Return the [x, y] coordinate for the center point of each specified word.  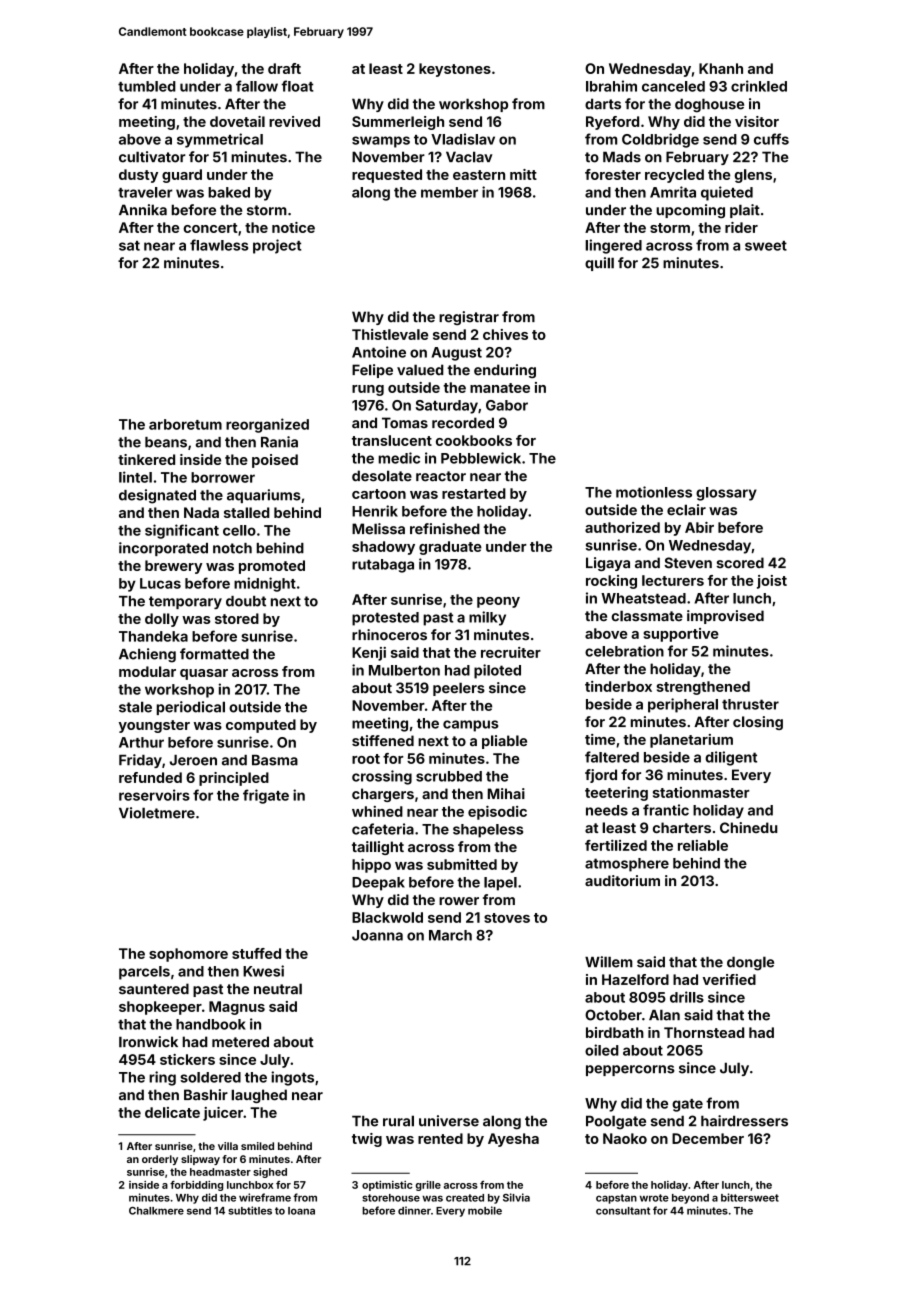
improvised [725, 617]
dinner [414, 1210]
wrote [654, 1198]
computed [261, 726]
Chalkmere [156, 1211]
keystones [455, 70]
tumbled [147, 86]
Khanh [721, 68]
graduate [450, 548]
